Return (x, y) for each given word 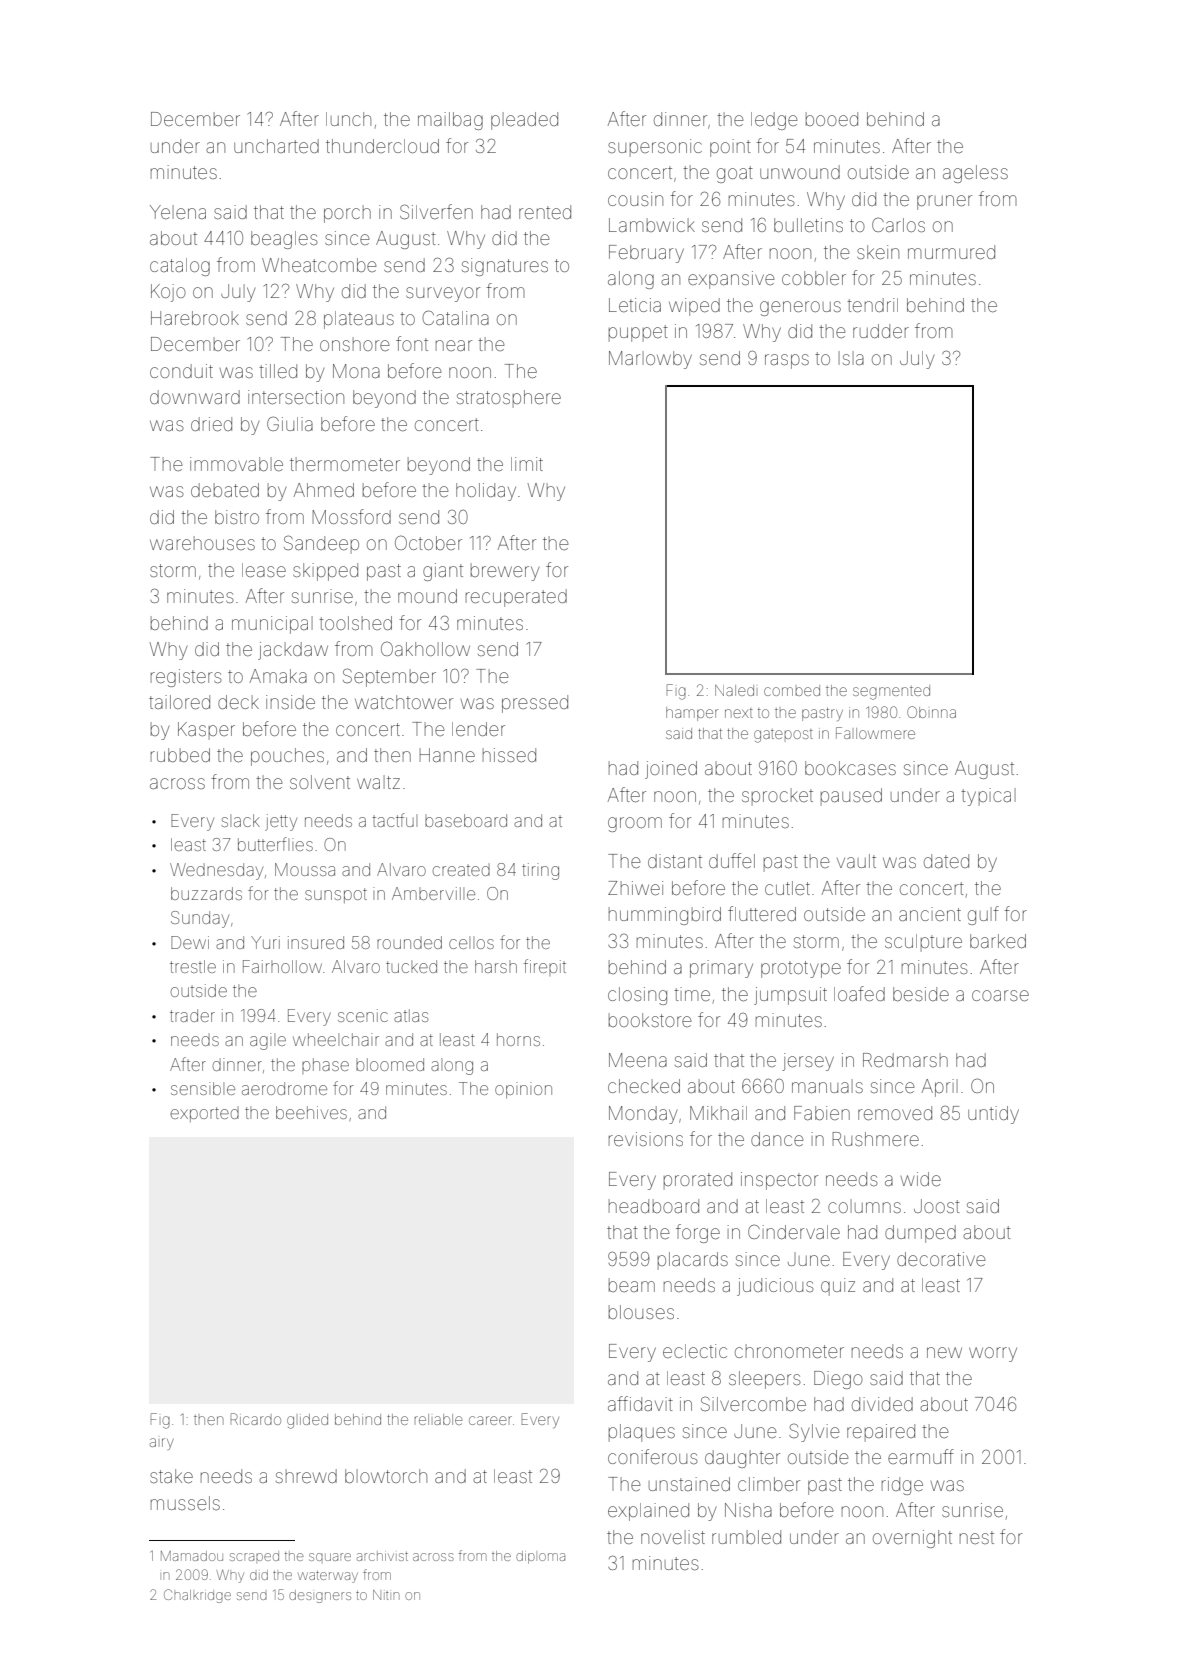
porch (347, 214)
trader (192, 1015)
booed (832, 119)
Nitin (386, 1595)
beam (632, 1285)
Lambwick (652, 225)
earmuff (921, 1456)
